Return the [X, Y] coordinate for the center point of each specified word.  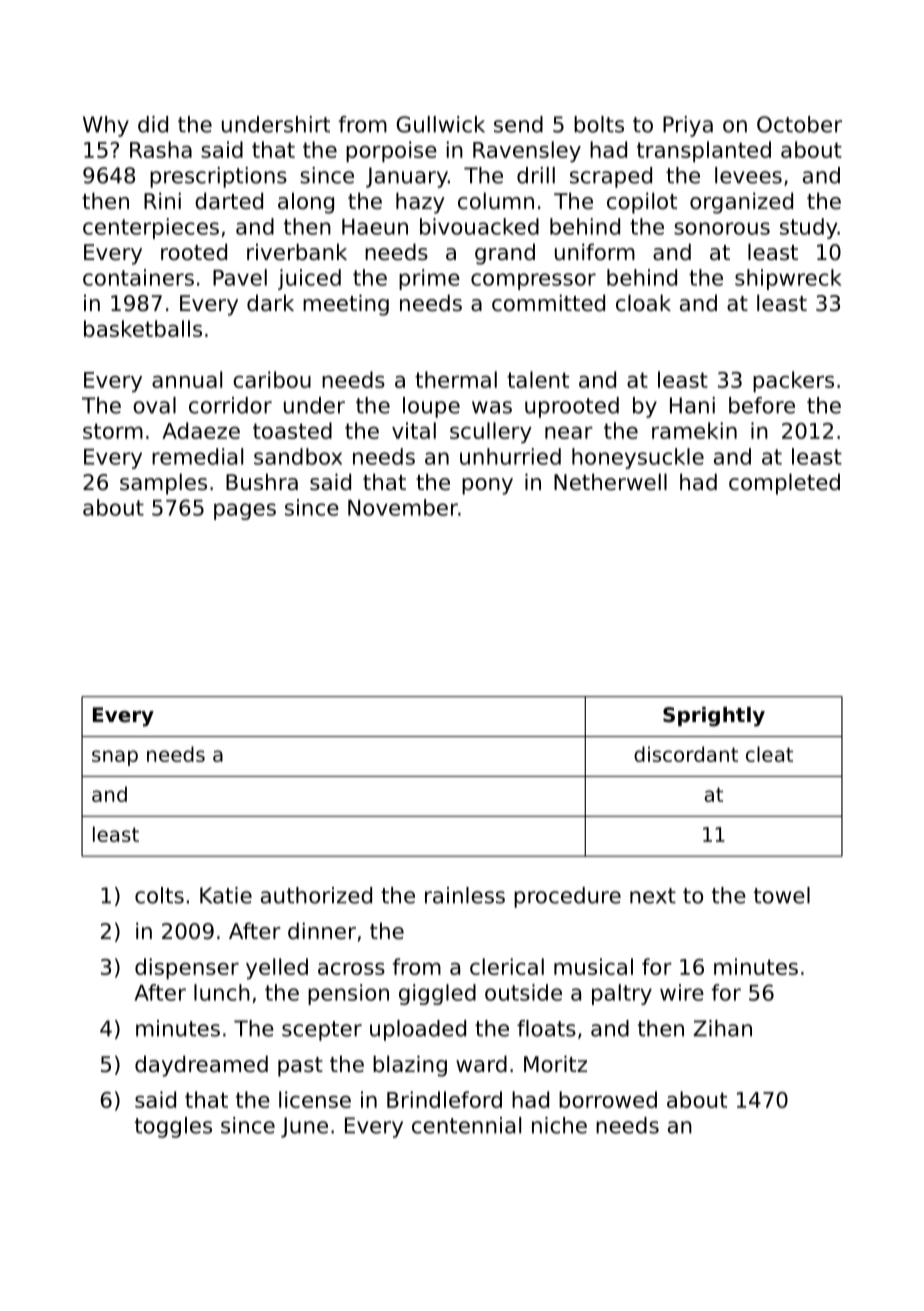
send [518, 124]
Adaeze [201, 430]
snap [115, 758]
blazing [410, 1066]
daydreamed [201, 1066]
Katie [226, 895]
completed [784, 484]
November [403, 507]
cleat [769, 754]
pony [487, 486]
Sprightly [714, 717]
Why [106, 126]
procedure [567, 897]
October [799, 124]
